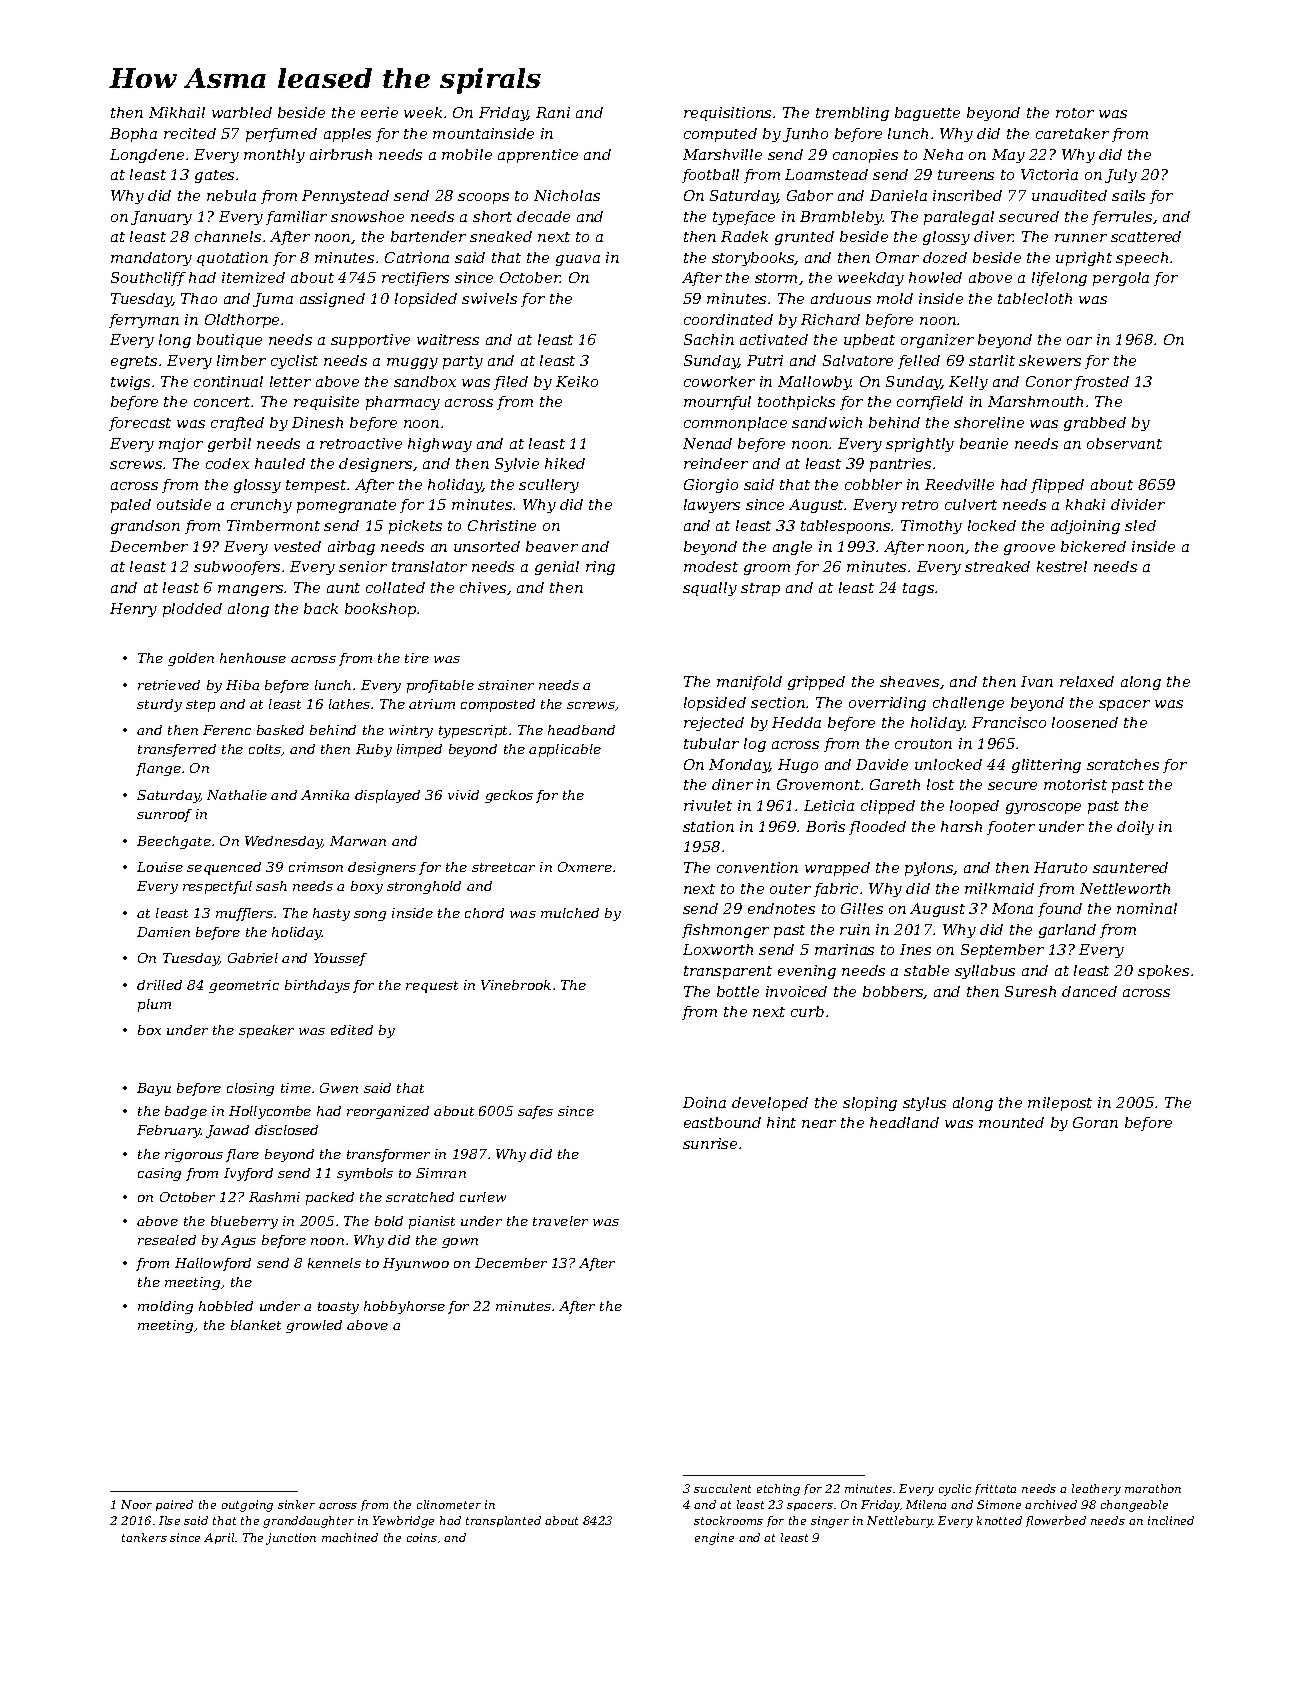 This screenshot has width=1307, height=1692. What do you see at coordinates (517, 465) in the screenshot?
I see `Sylvie` at bounding box center [517, 465].
